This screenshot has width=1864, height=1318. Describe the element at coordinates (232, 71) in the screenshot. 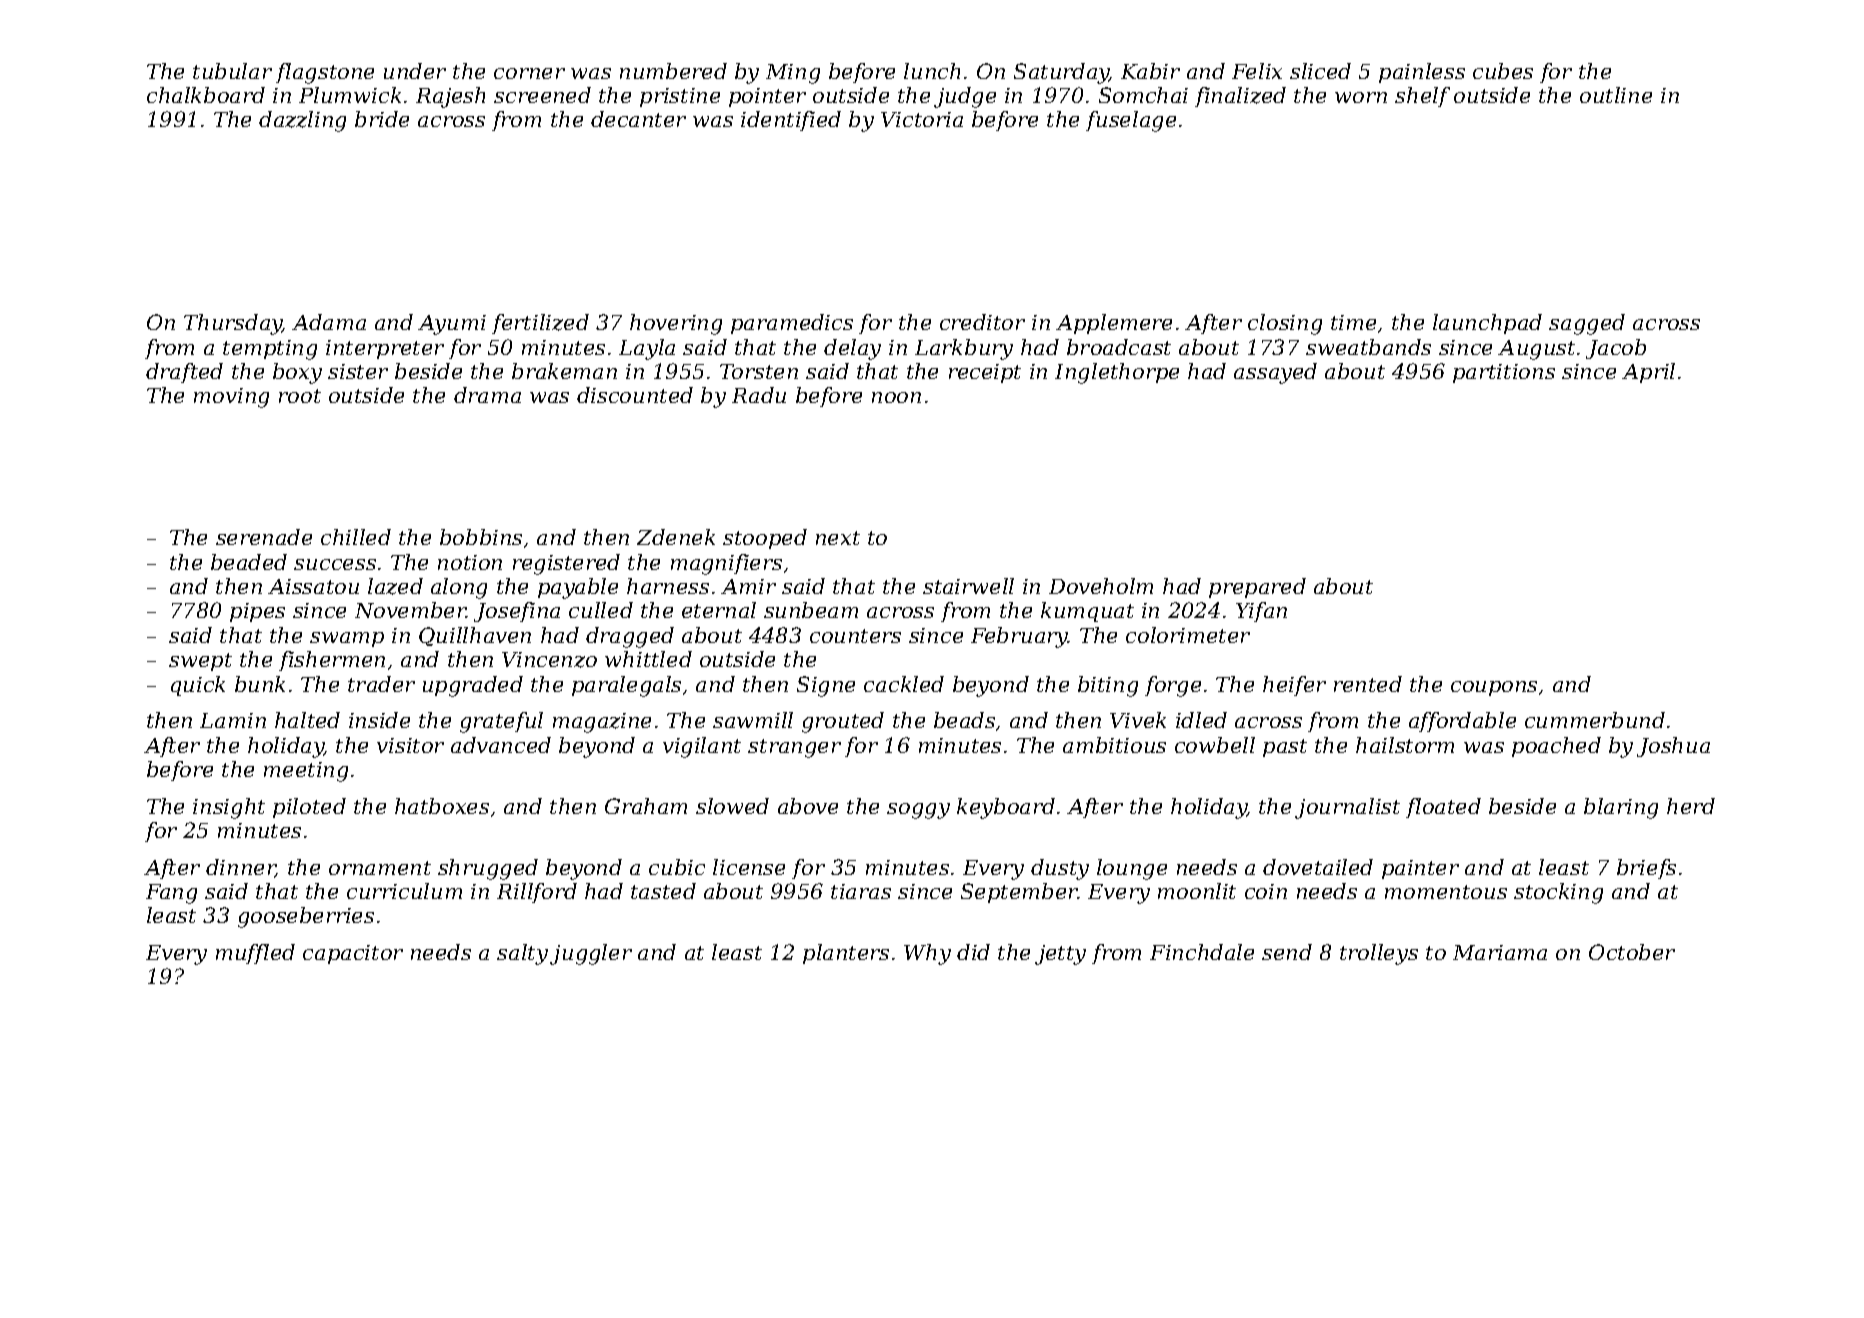

I see `tubular` at that location.
